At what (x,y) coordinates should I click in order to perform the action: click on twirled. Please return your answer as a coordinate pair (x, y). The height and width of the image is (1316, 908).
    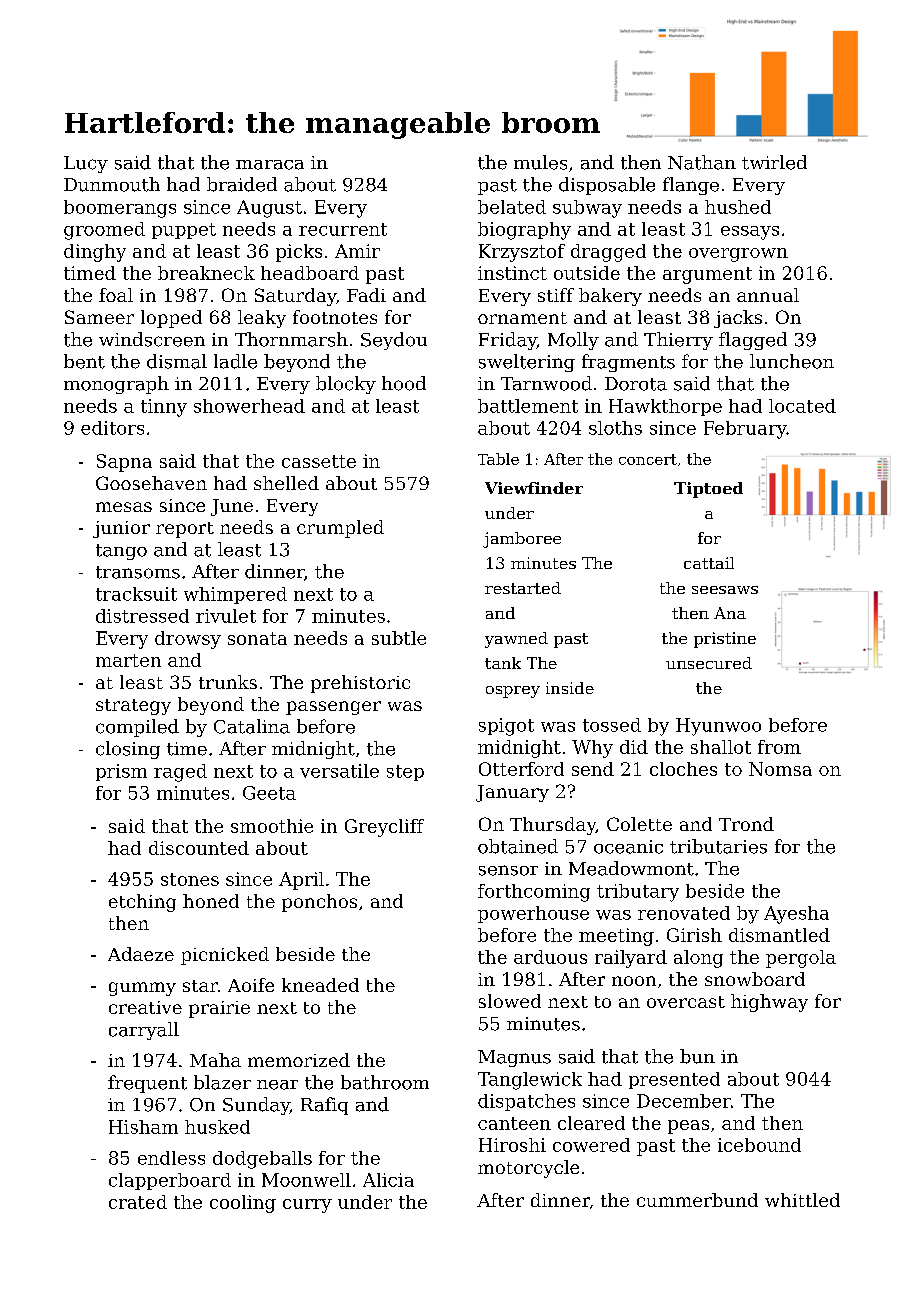
    Looking at the image, I should click on (774, 162).
